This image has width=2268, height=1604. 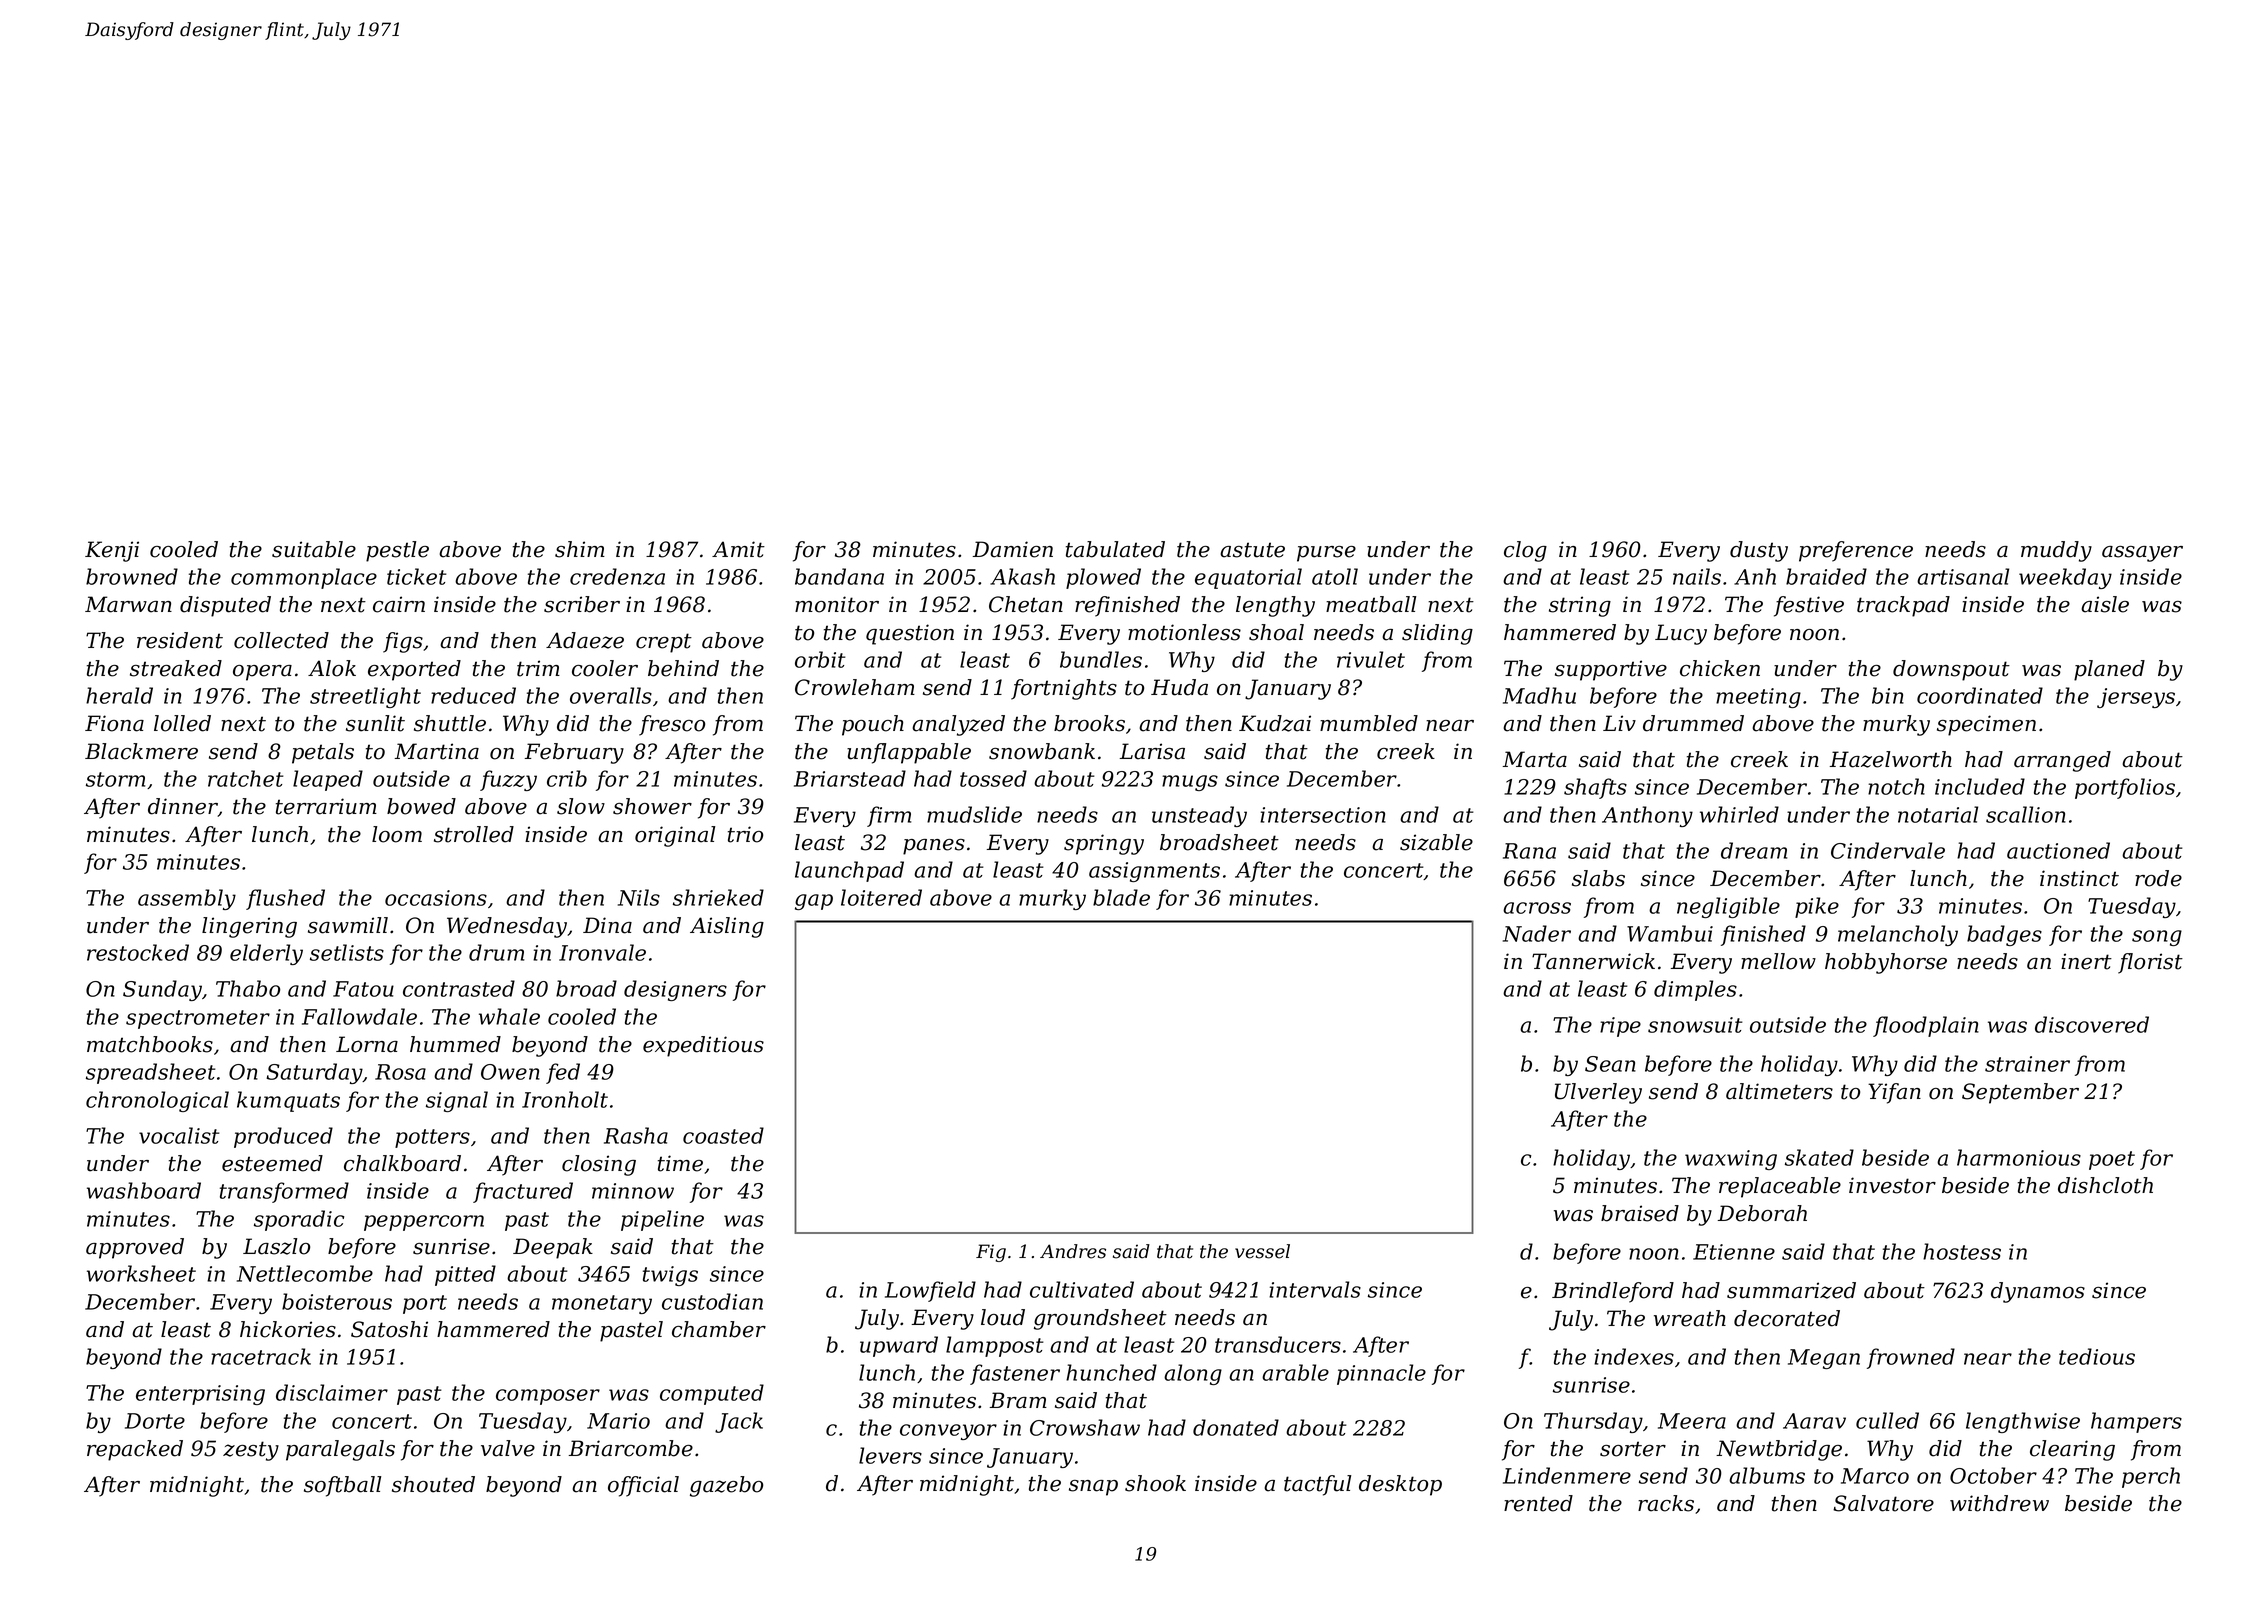 I want to click on skated, so click(x=1819, y=1157).
